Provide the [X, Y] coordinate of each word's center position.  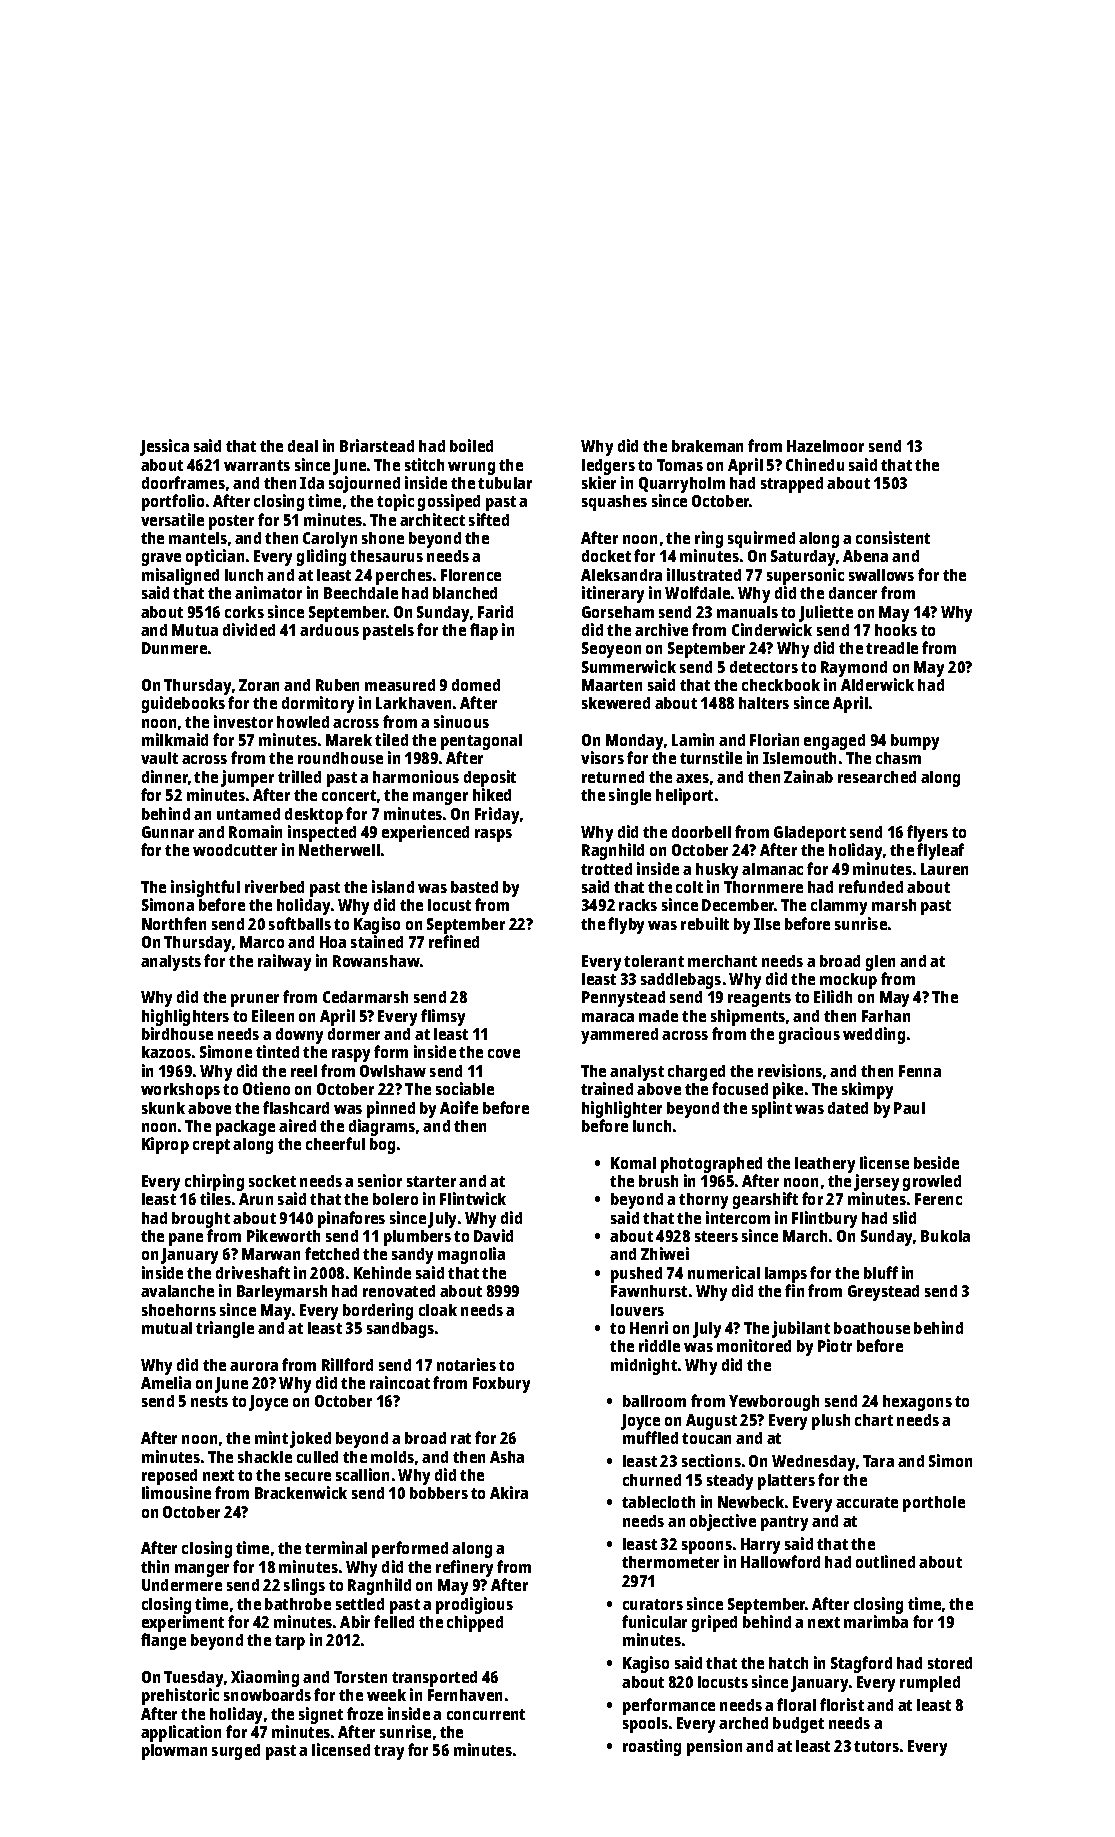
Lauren [944, 869]
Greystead [883, 1293]
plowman [174, 1752]
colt [689, 887]
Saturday [803, 558]
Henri [649, 1327]
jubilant [801, 1329]
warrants [257, 465]
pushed [636, 1275]
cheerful [335, 1143]
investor [243, 721]
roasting [652, 1747]
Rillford [347, 1364]
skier [599, 482]
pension [714, 1747]
